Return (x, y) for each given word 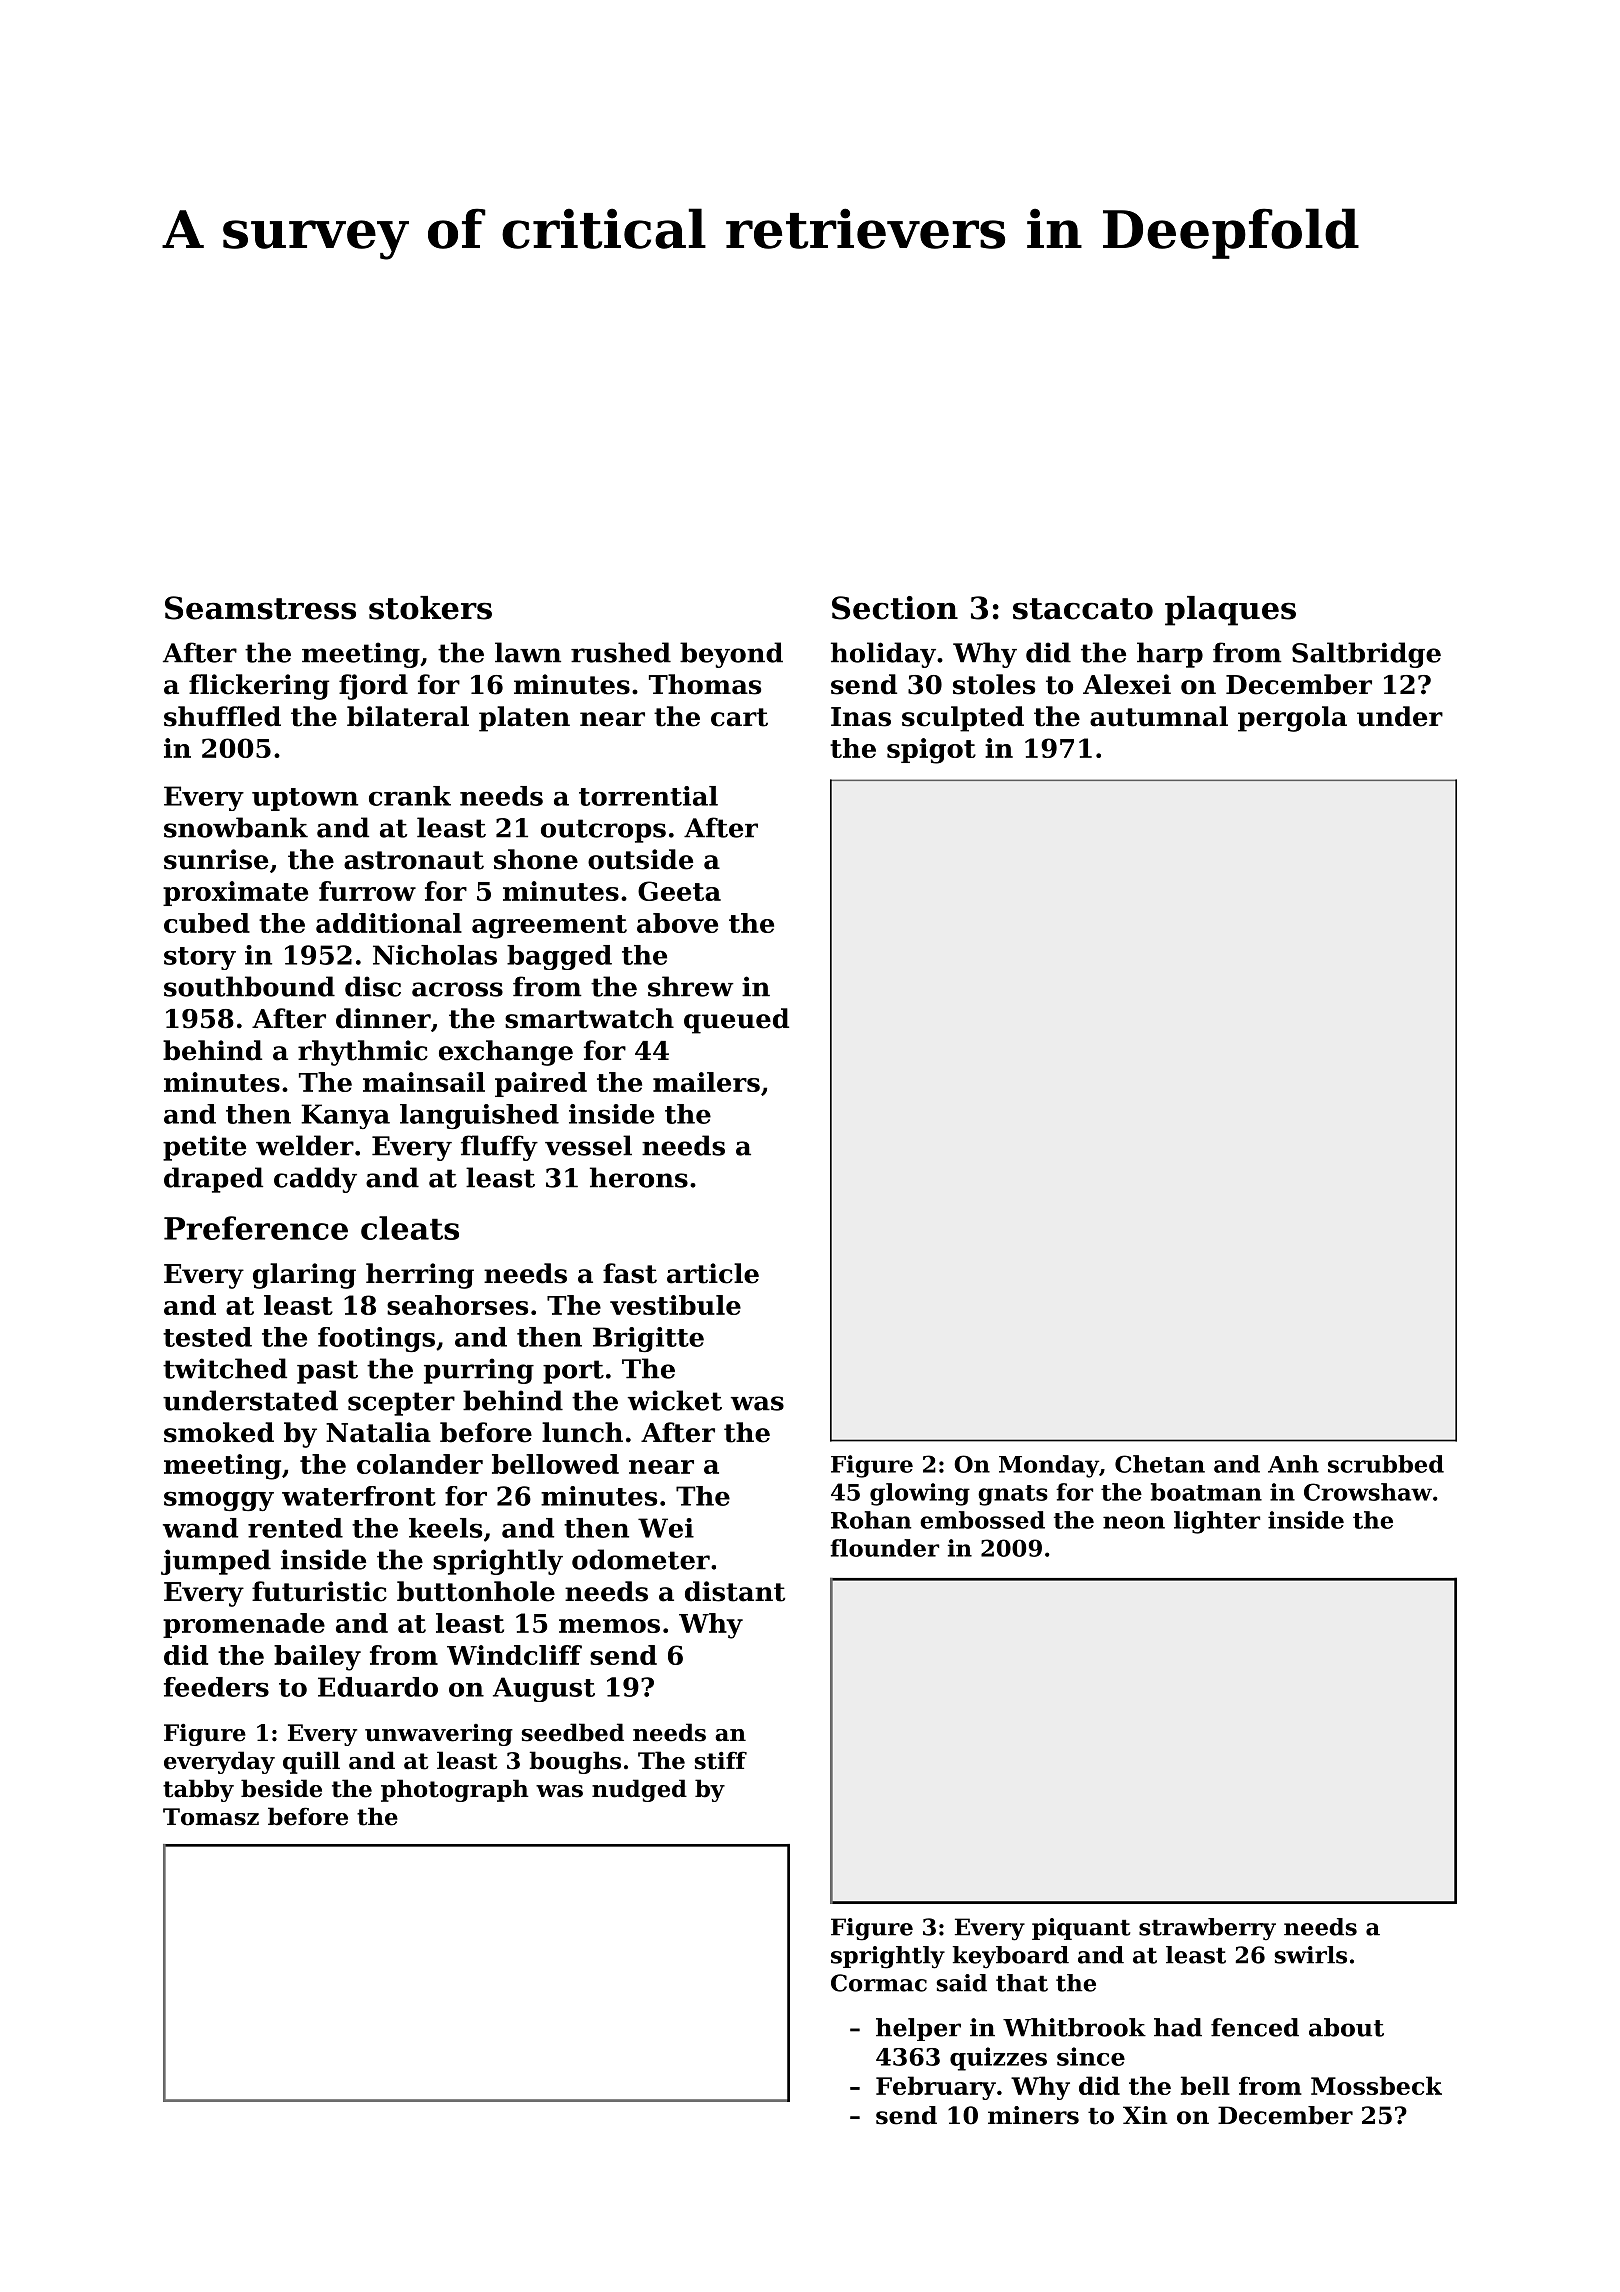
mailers (706, 1082)
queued (736, 1021)
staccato (1083, 609)
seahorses (457, 1305)
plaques (1230, 611)
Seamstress (260, 608)
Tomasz (211, 1817)
